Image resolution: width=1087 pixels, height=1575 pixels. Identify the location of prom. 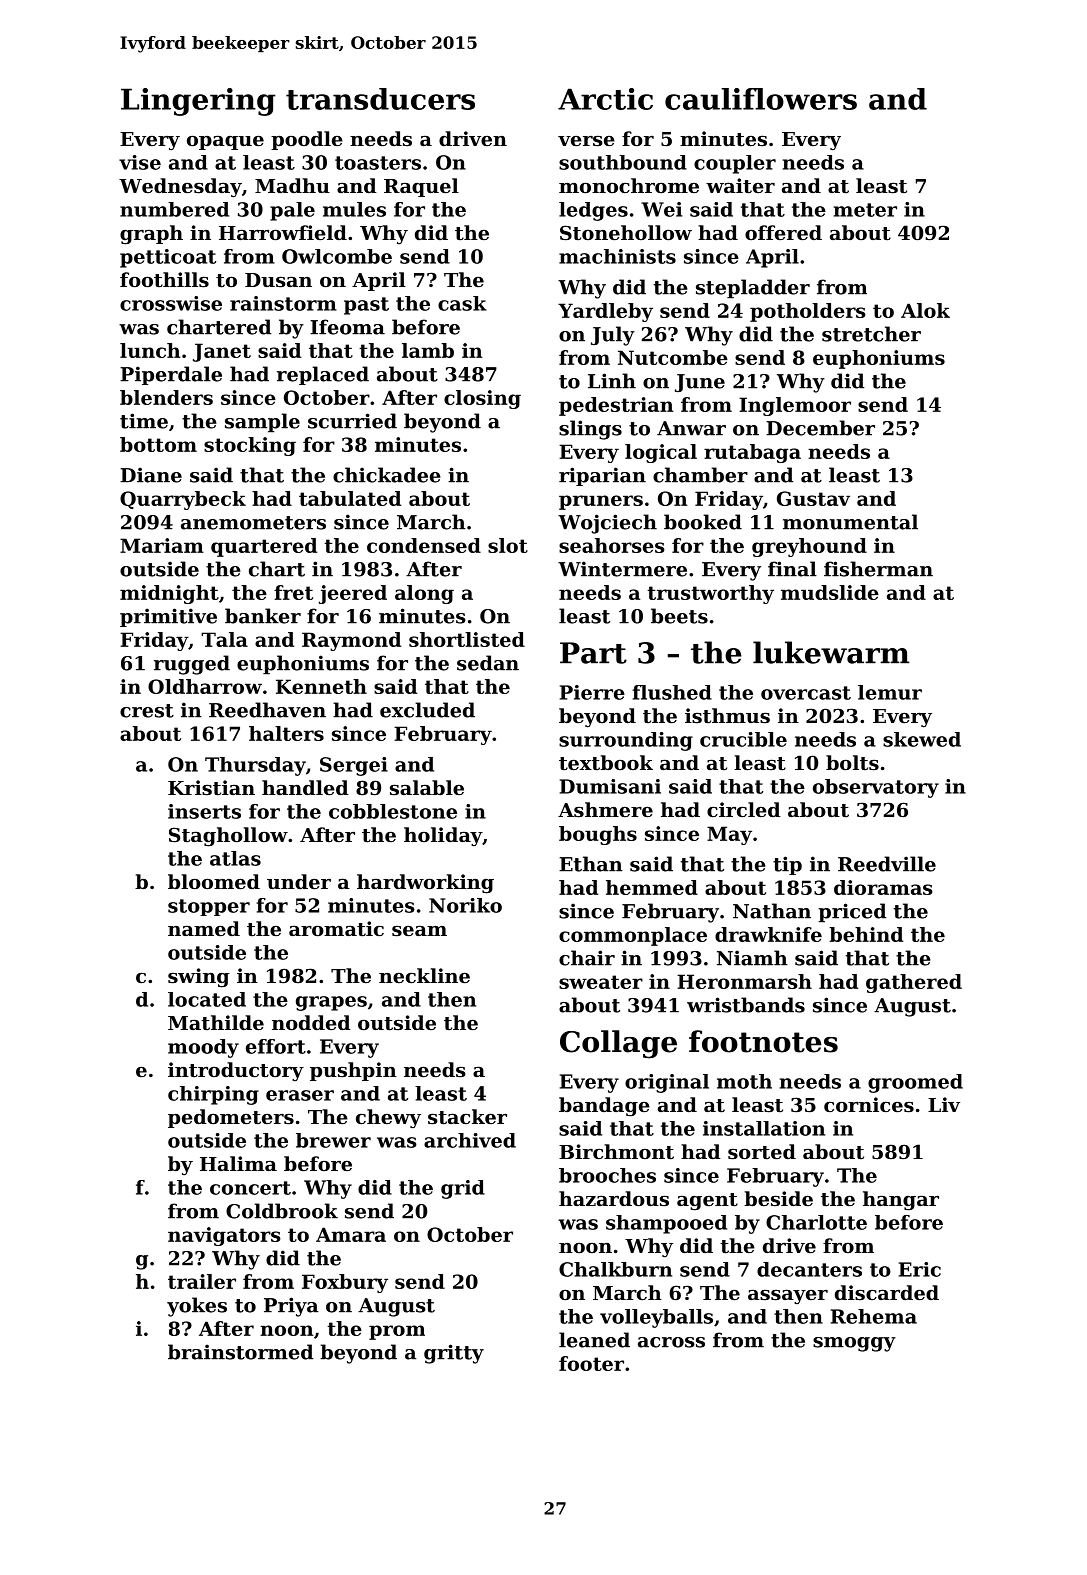
(397, 1332).
